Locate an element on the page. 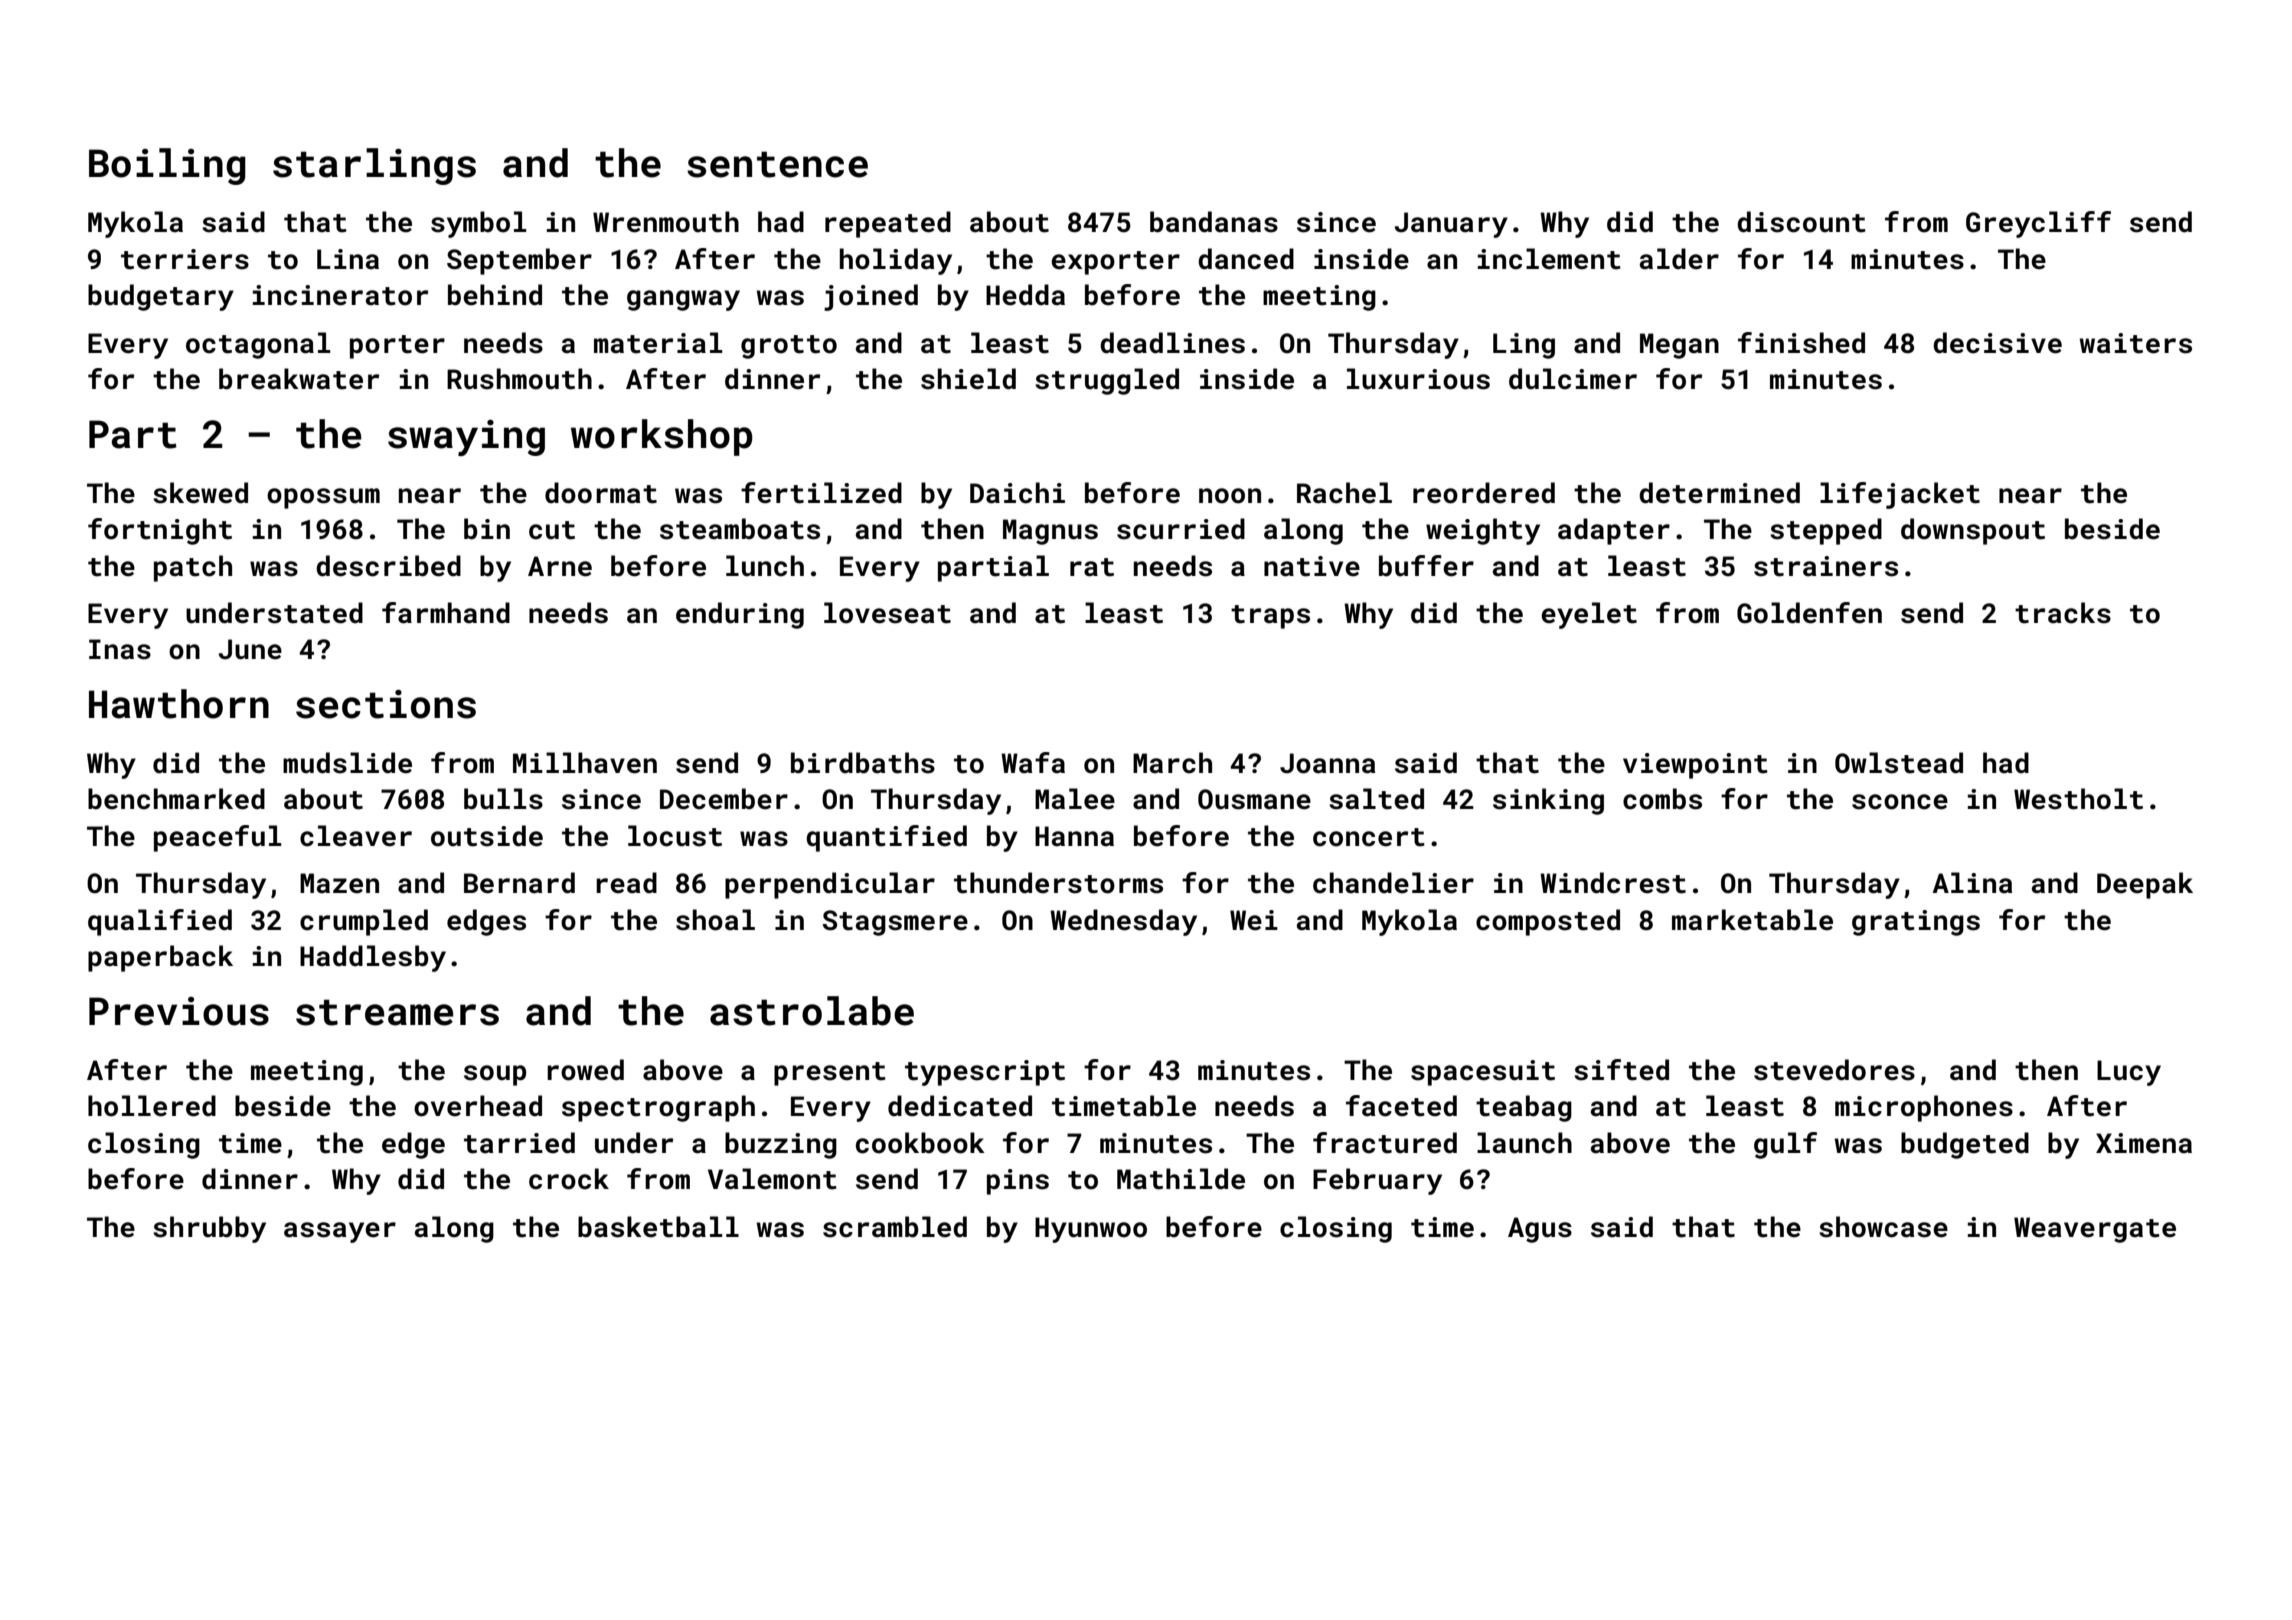 The image size is (2292, 1620). patch is located at coordinates (193, 568).
